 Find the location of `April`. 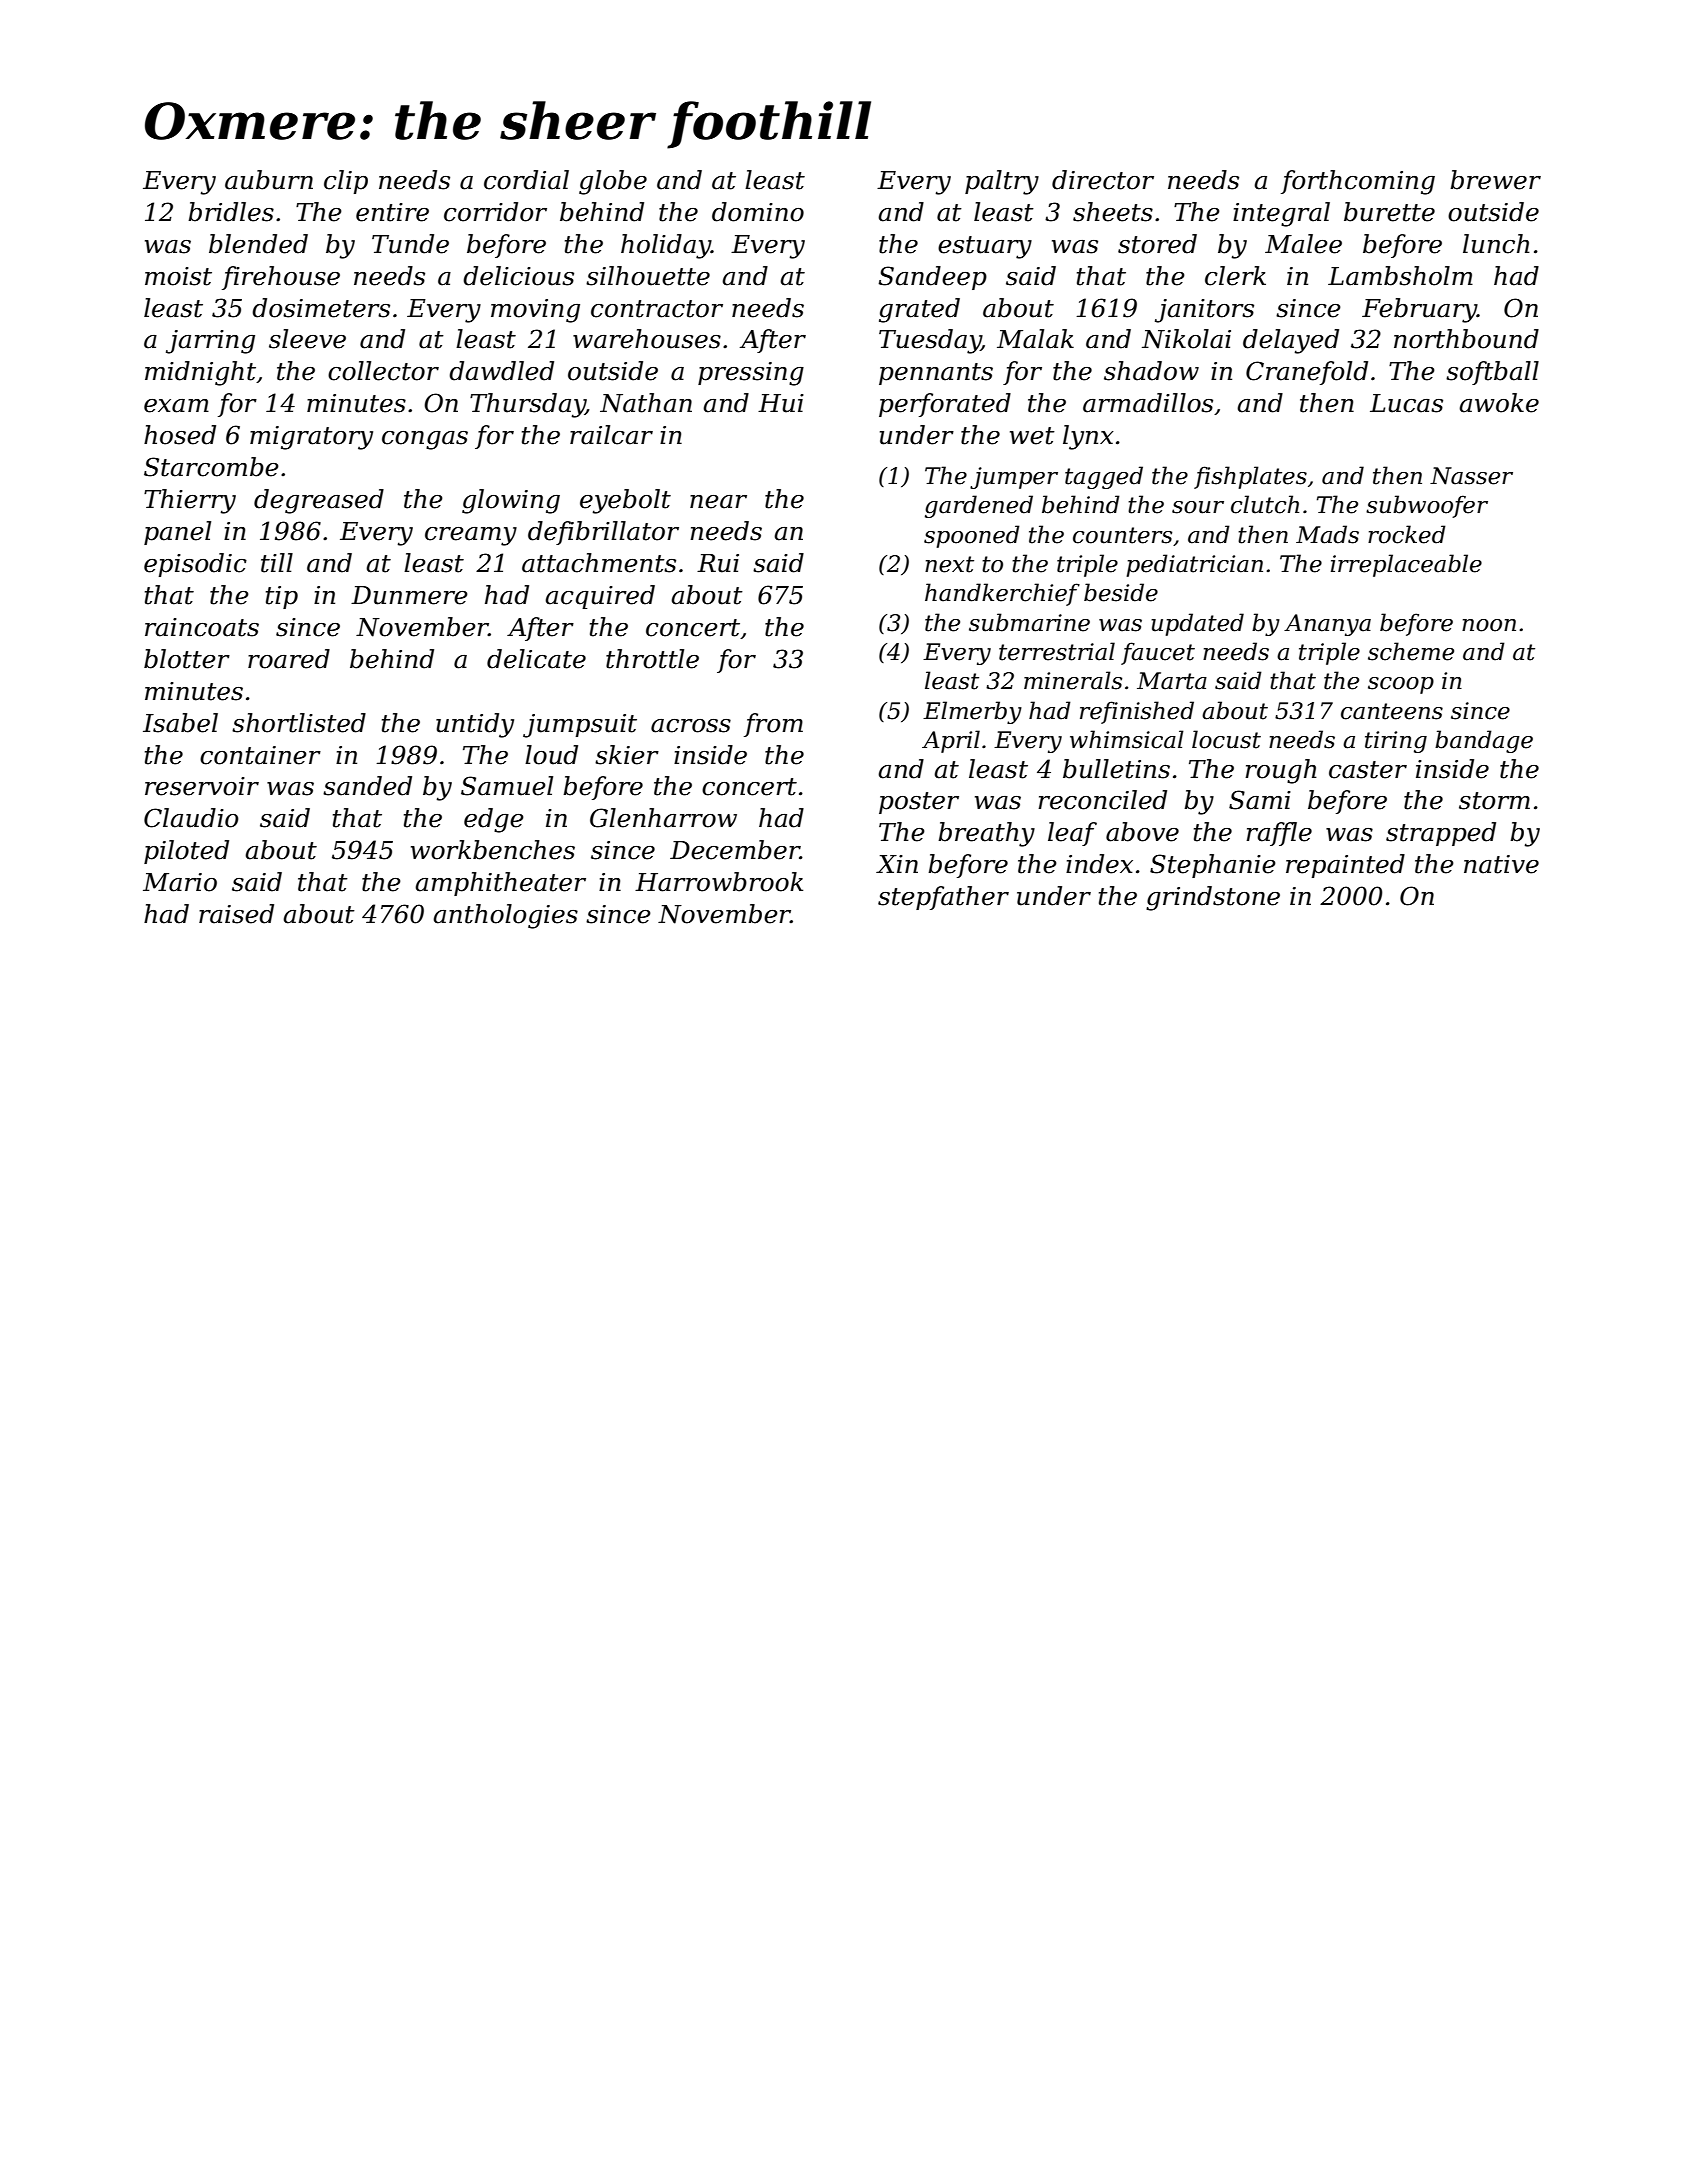

April is located at coordinates (951, 741).
